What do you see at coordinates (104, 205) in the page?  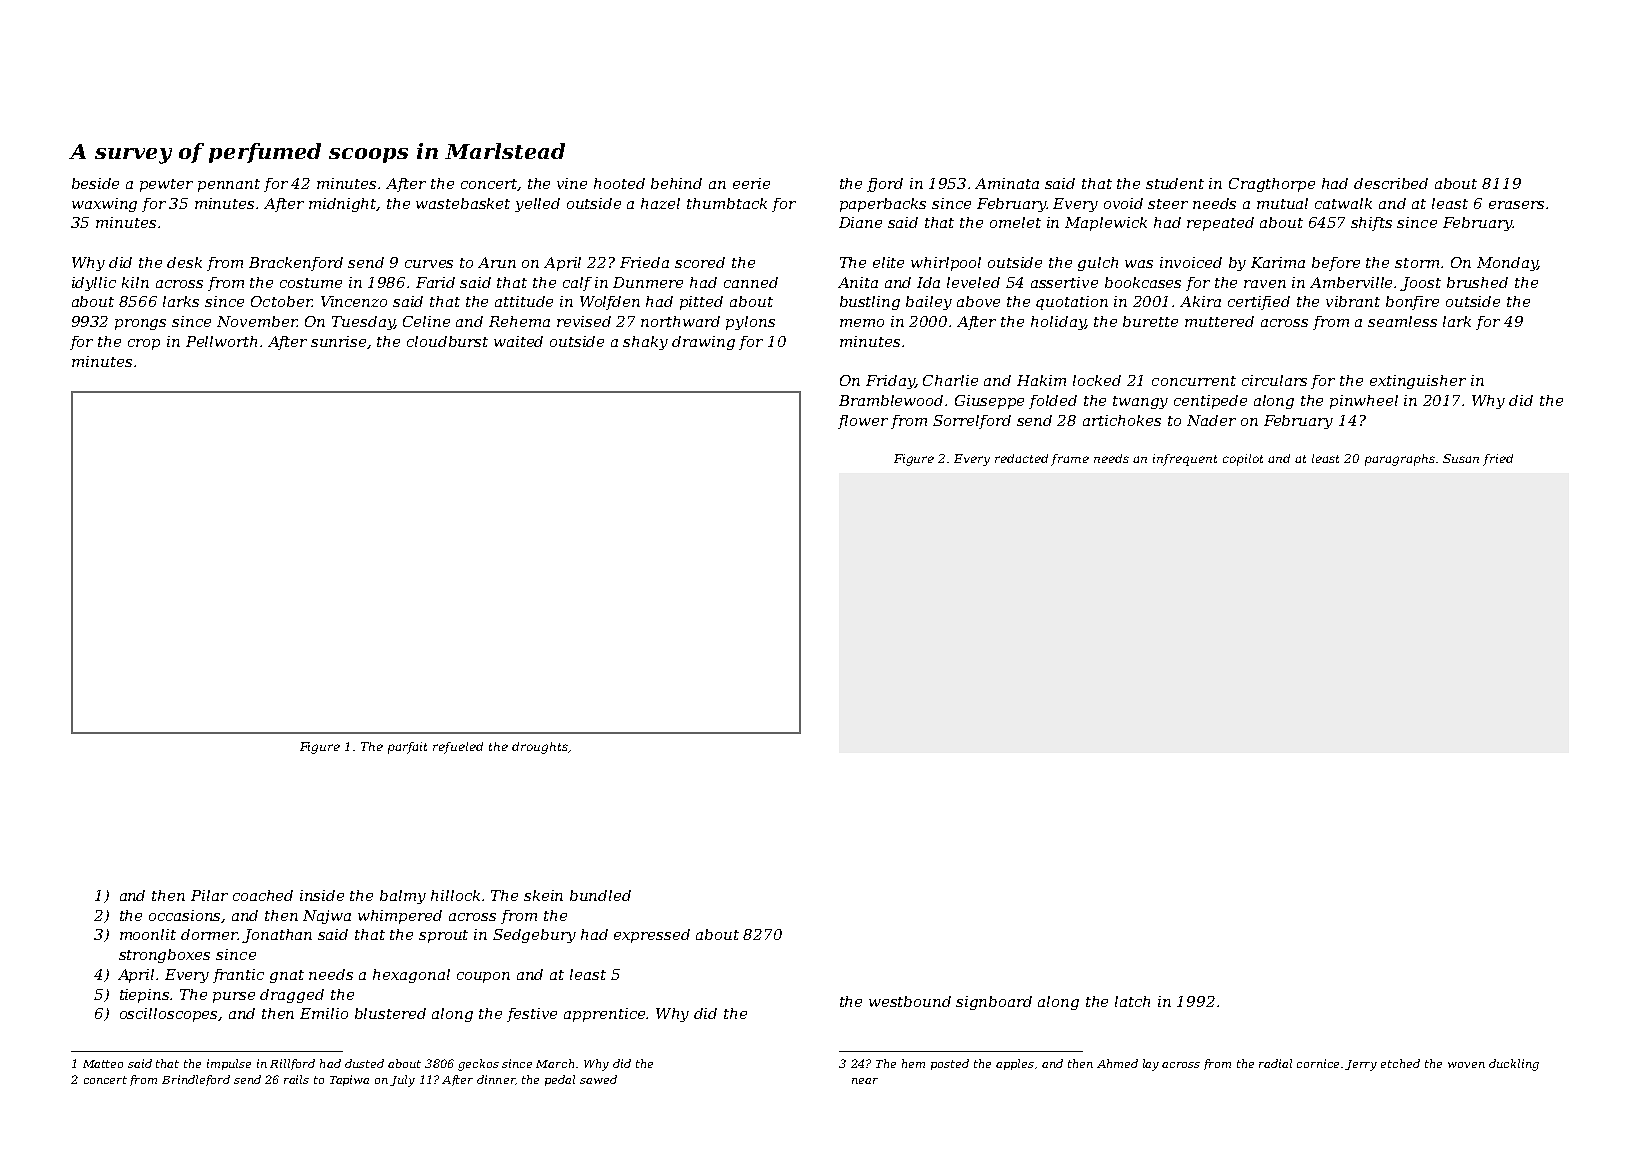 I see `waxwing` at bounding box center [104, 205].
